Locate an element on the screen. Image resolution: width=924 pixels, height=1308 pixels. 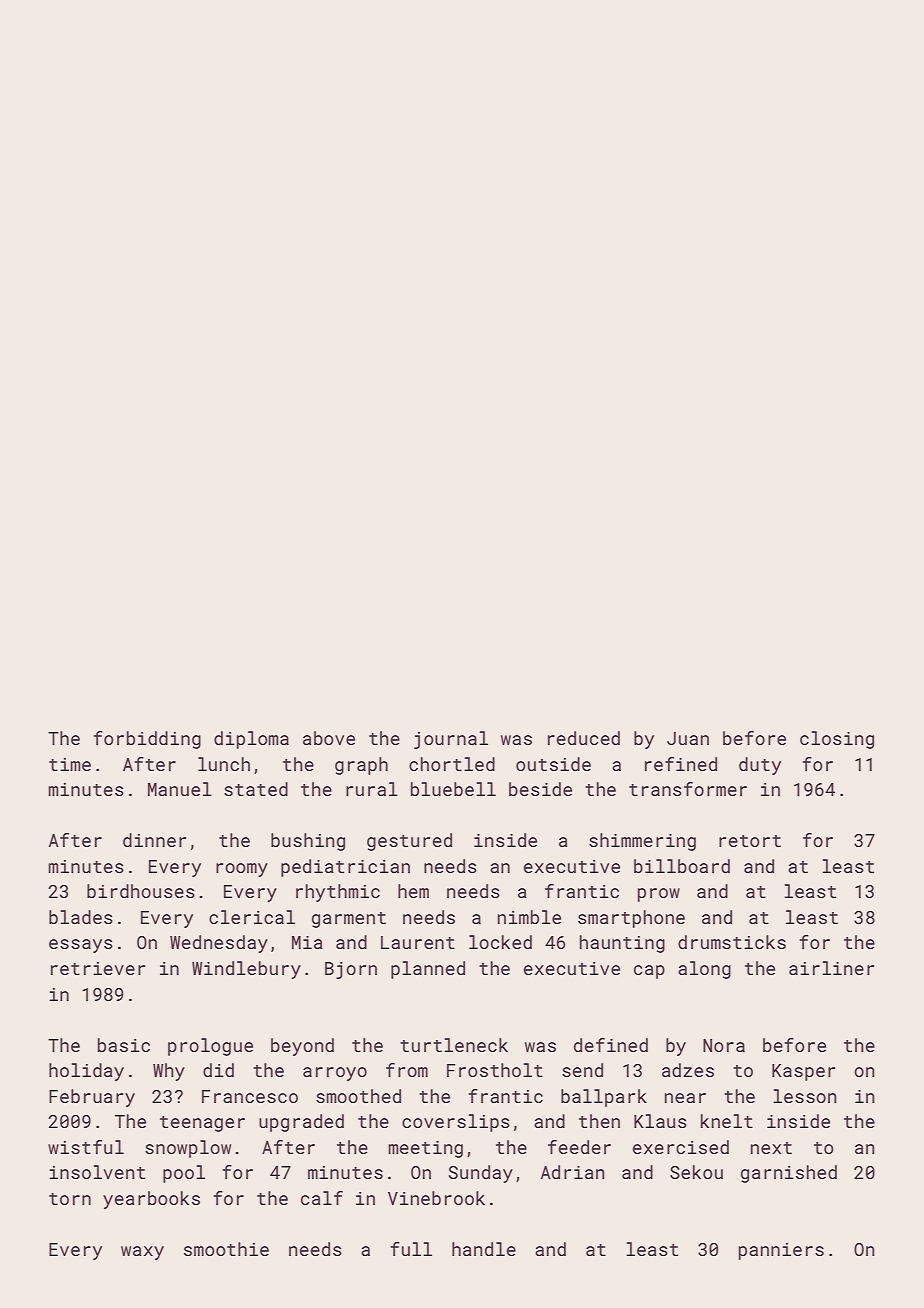
dinner is located at coordinates (154, 840).
